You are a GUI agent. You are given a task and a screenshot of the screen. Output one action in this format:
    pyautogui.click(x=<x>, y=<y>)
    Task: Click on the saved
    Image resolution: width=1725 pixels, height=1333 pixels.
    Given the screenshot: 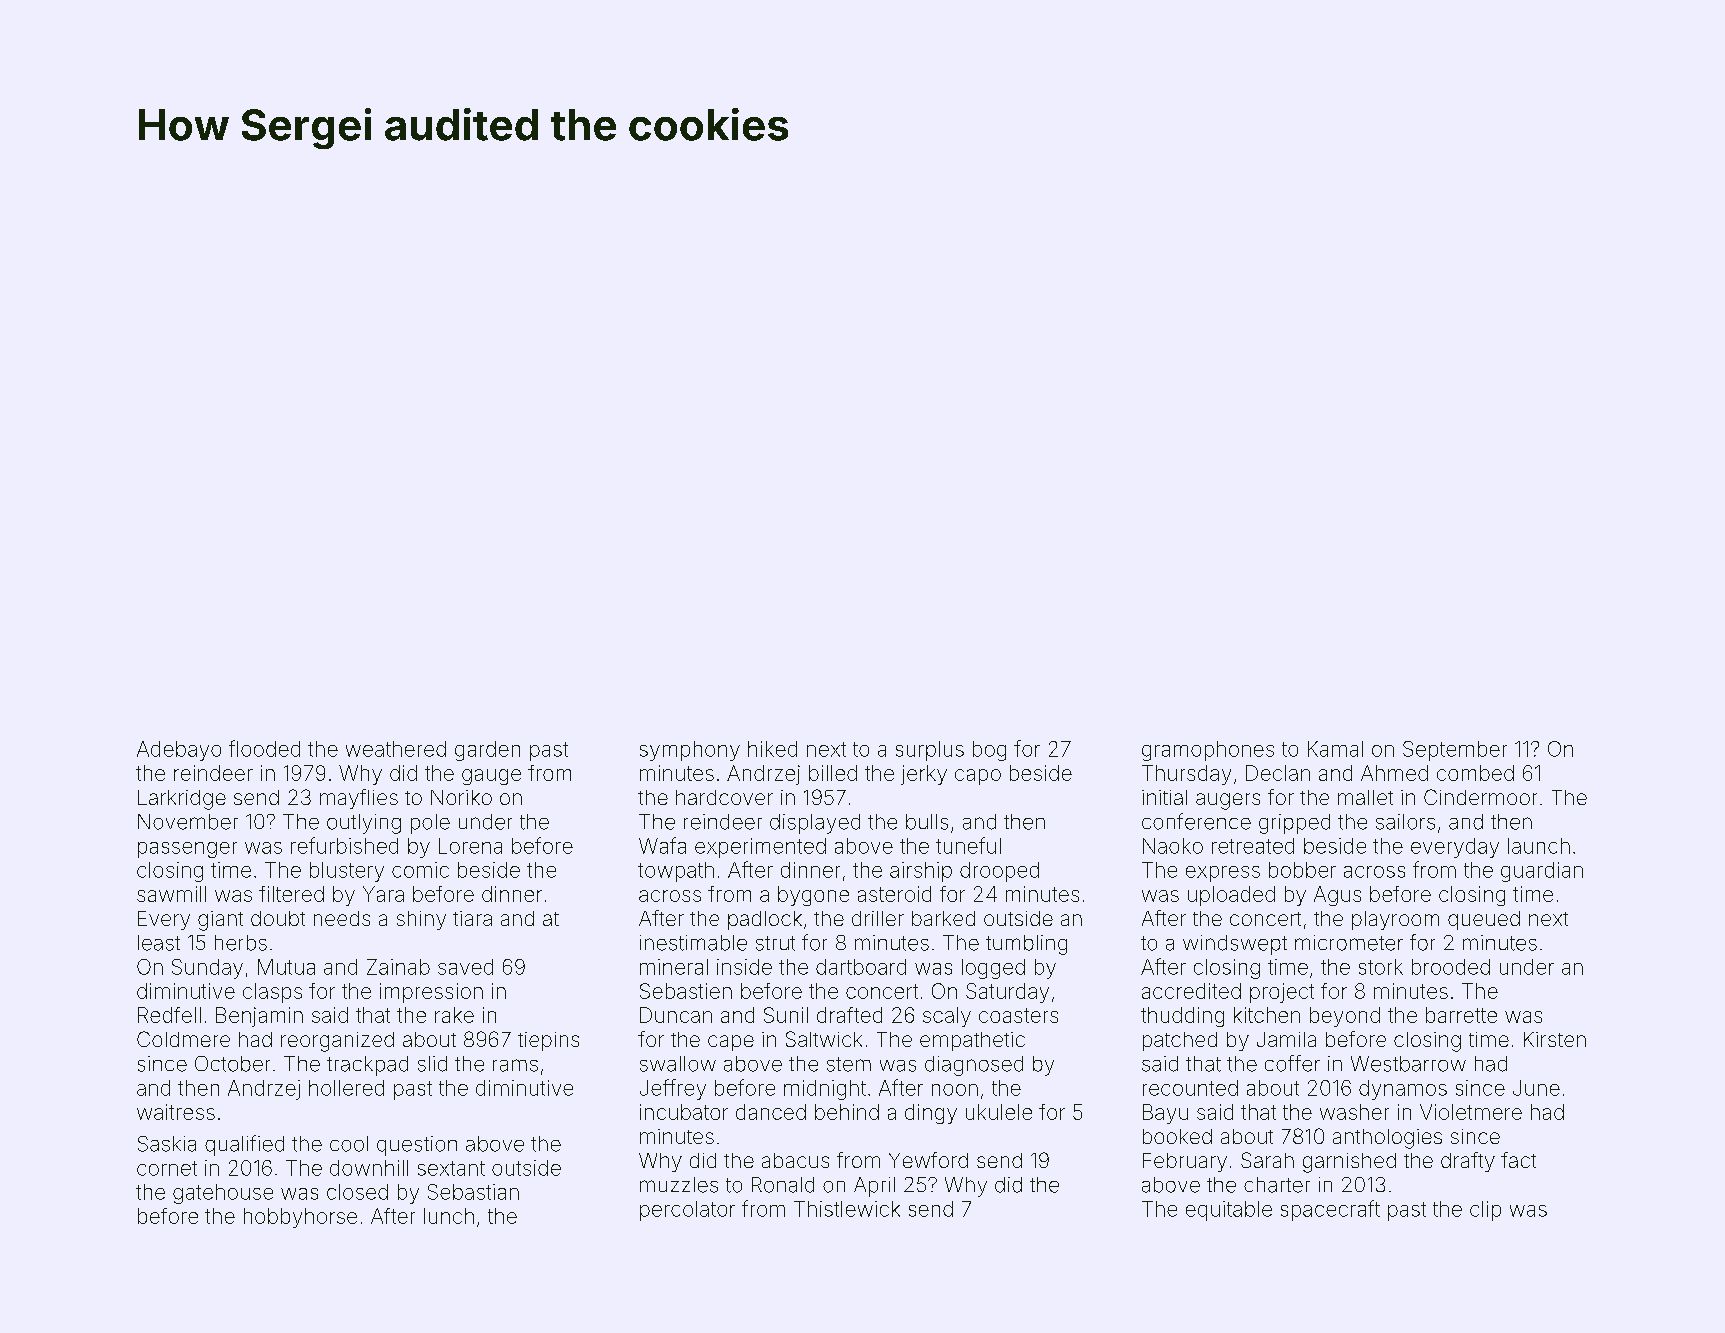 What is the action you would take?
    pyautogui.click(x=465, y=967)
